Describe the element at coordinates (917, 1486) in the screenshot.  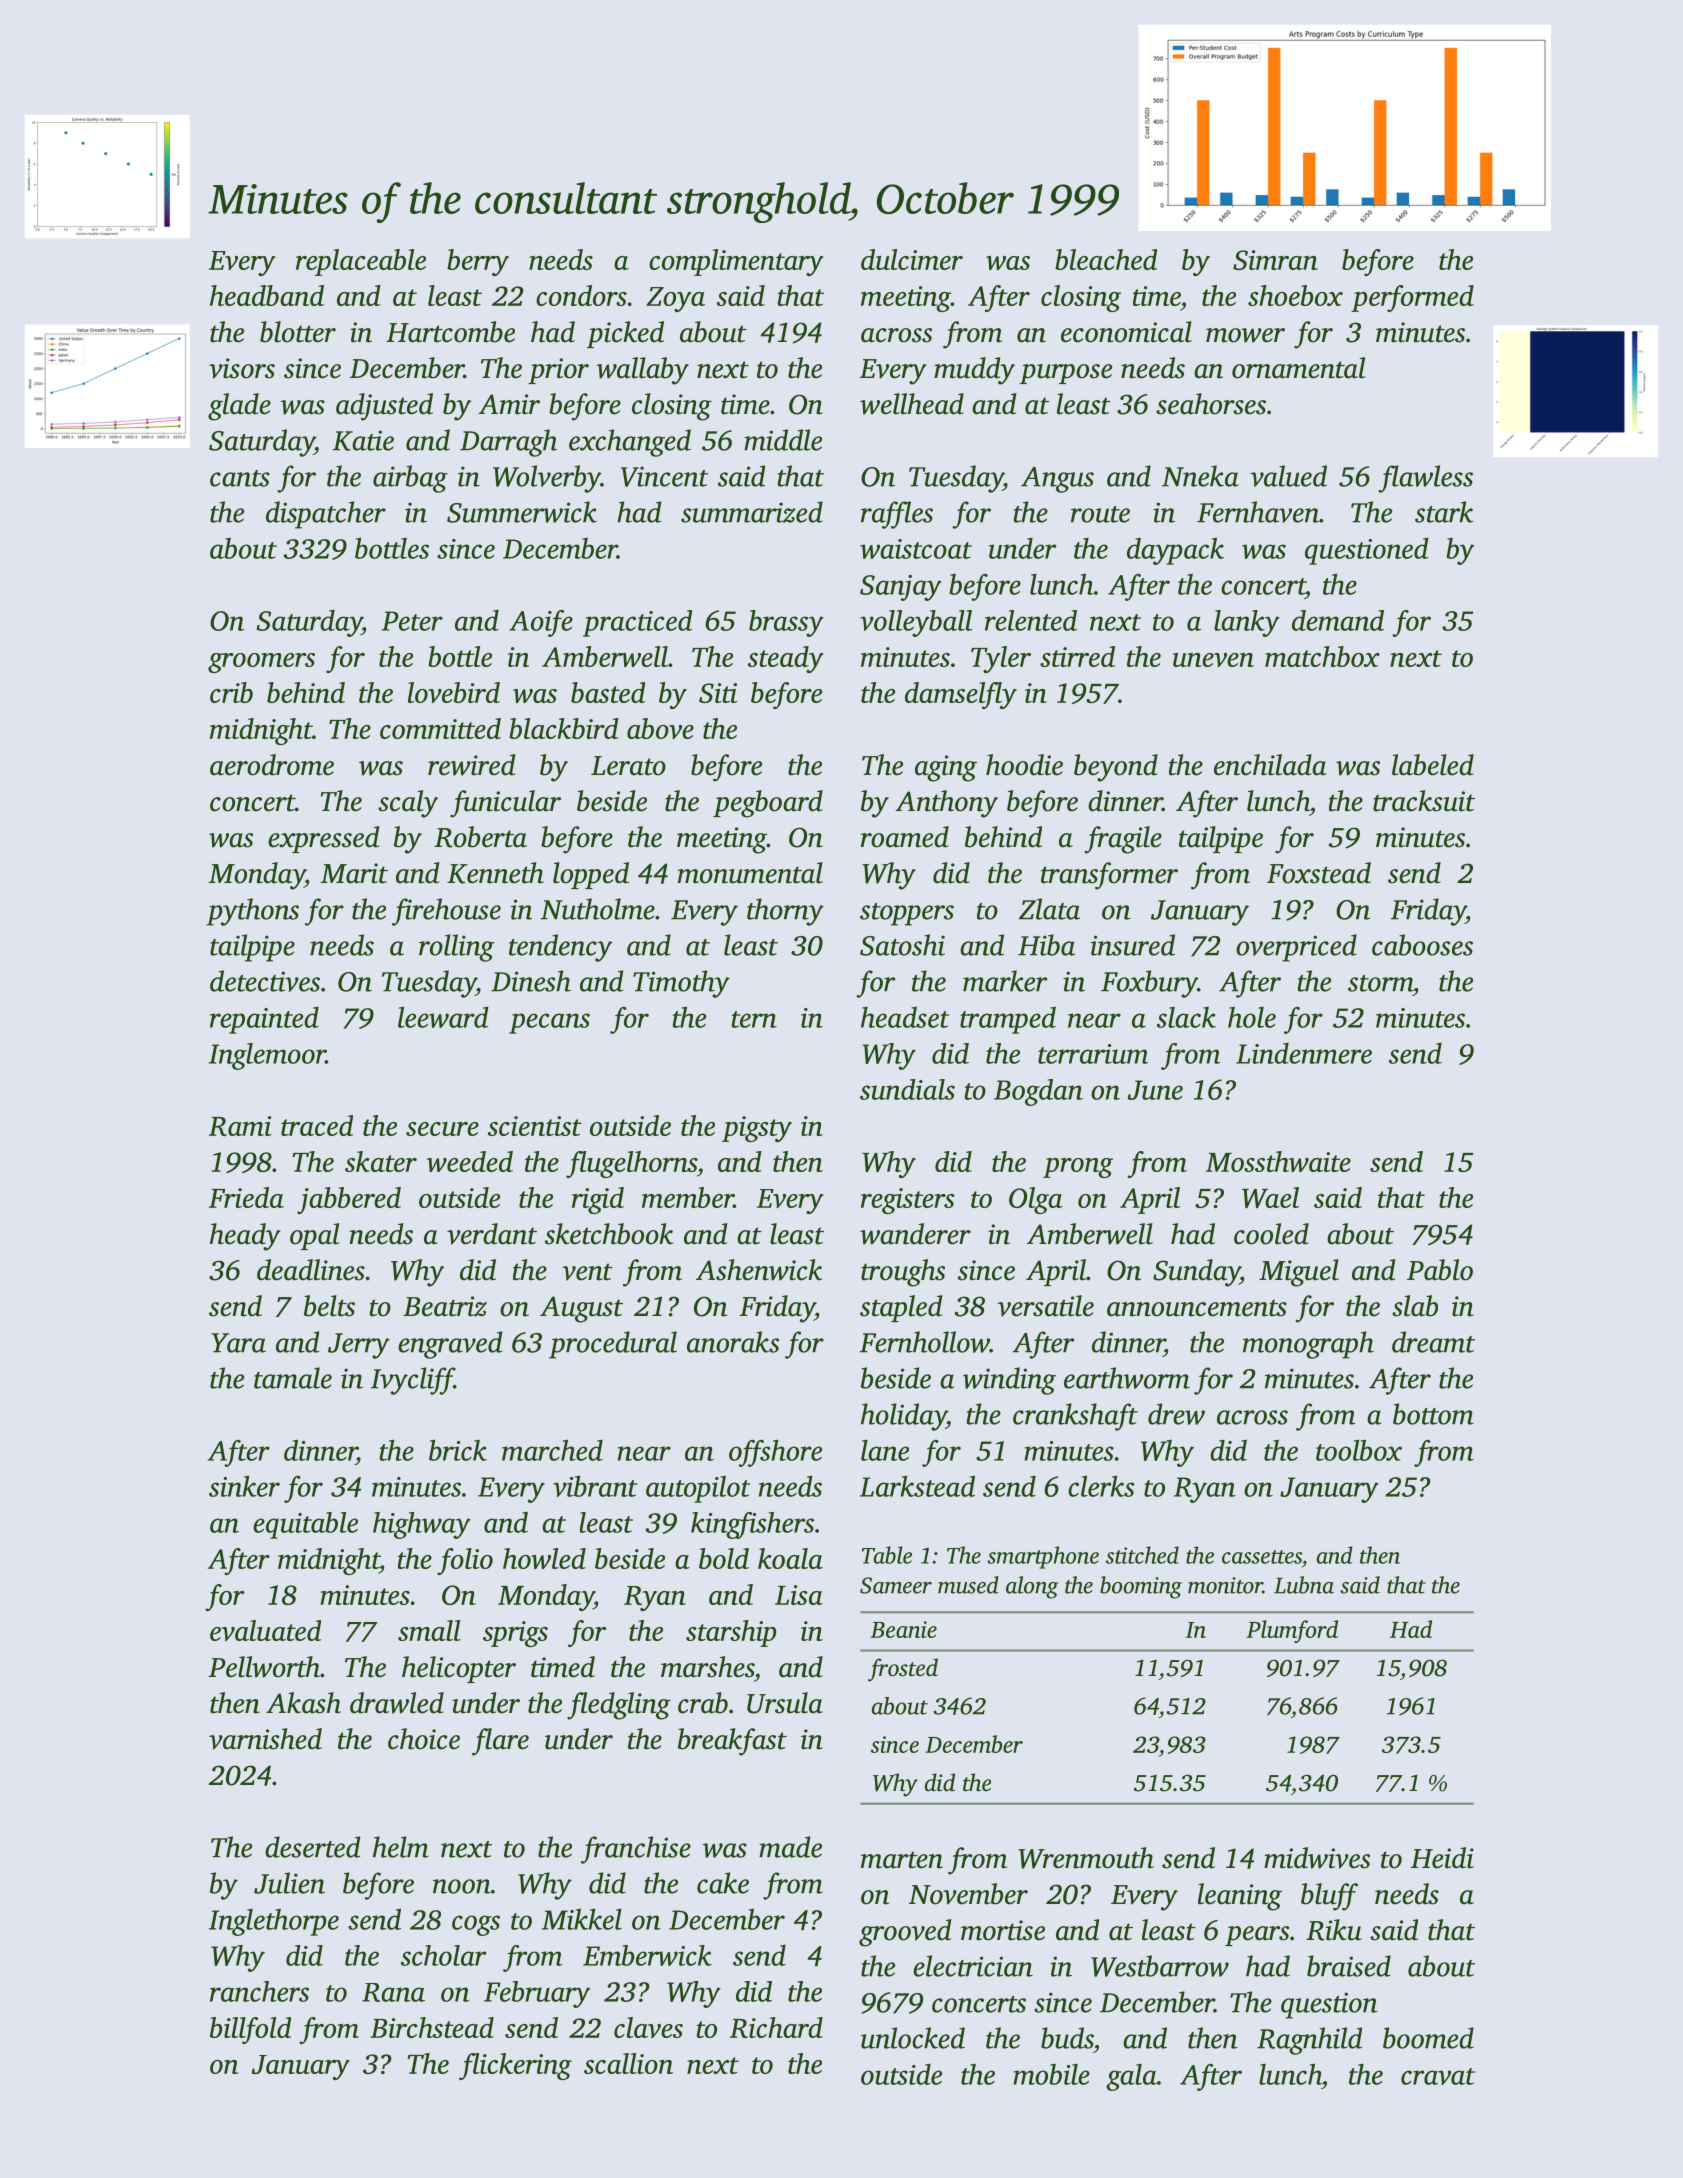
I see `Larkstead` at that location.
